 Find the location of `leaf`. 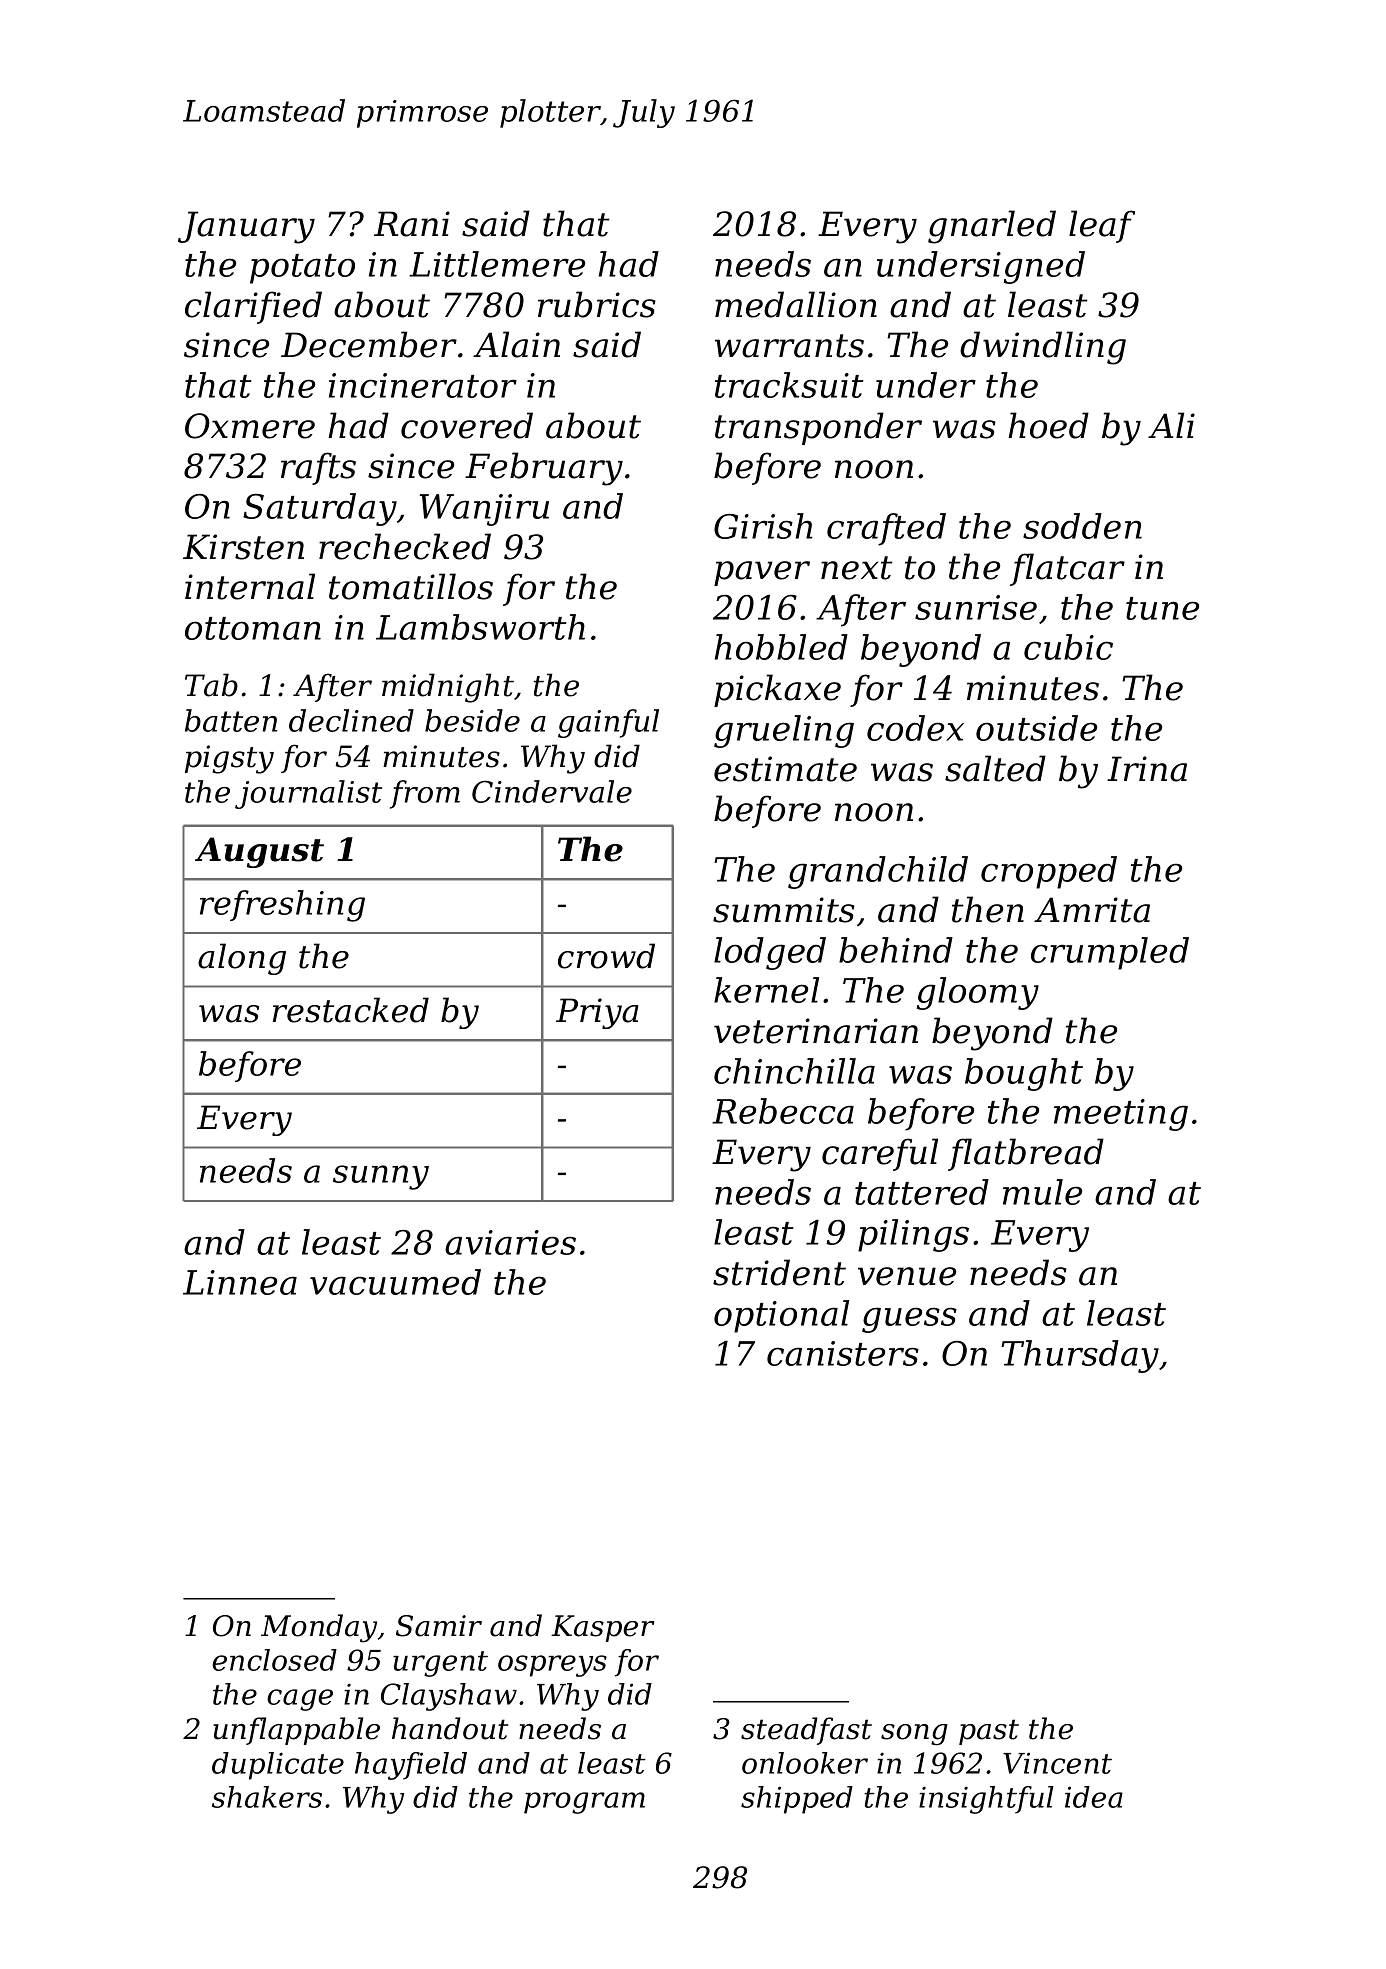

leaf is located at coordinates (1102, 226).
